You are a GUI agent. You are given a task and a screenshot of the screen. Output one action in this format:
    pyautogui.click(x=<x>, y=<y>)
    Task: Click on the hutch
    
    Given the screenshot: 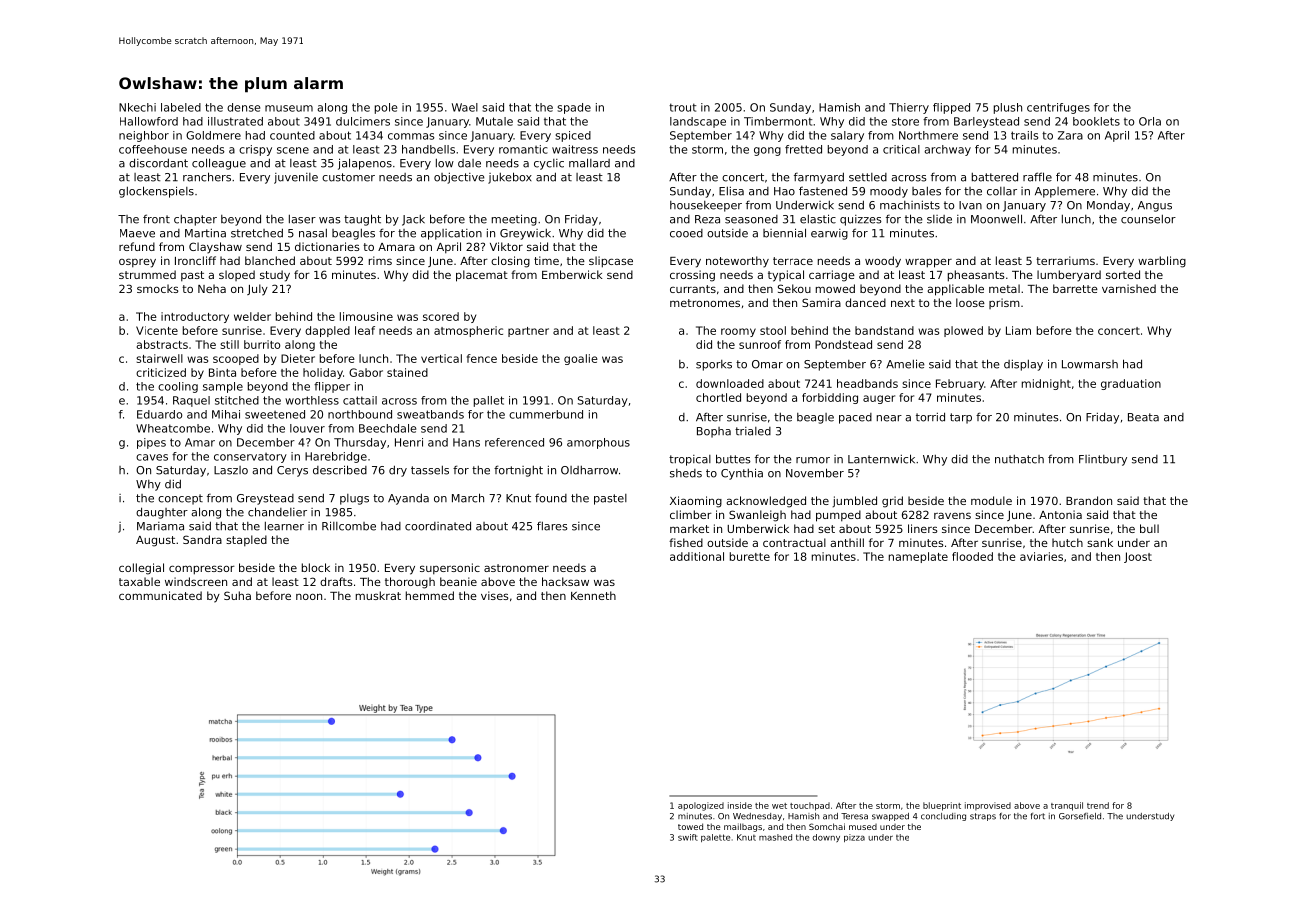 What is the action you would take?
    pyautogui.click(x=1067, y=542)
